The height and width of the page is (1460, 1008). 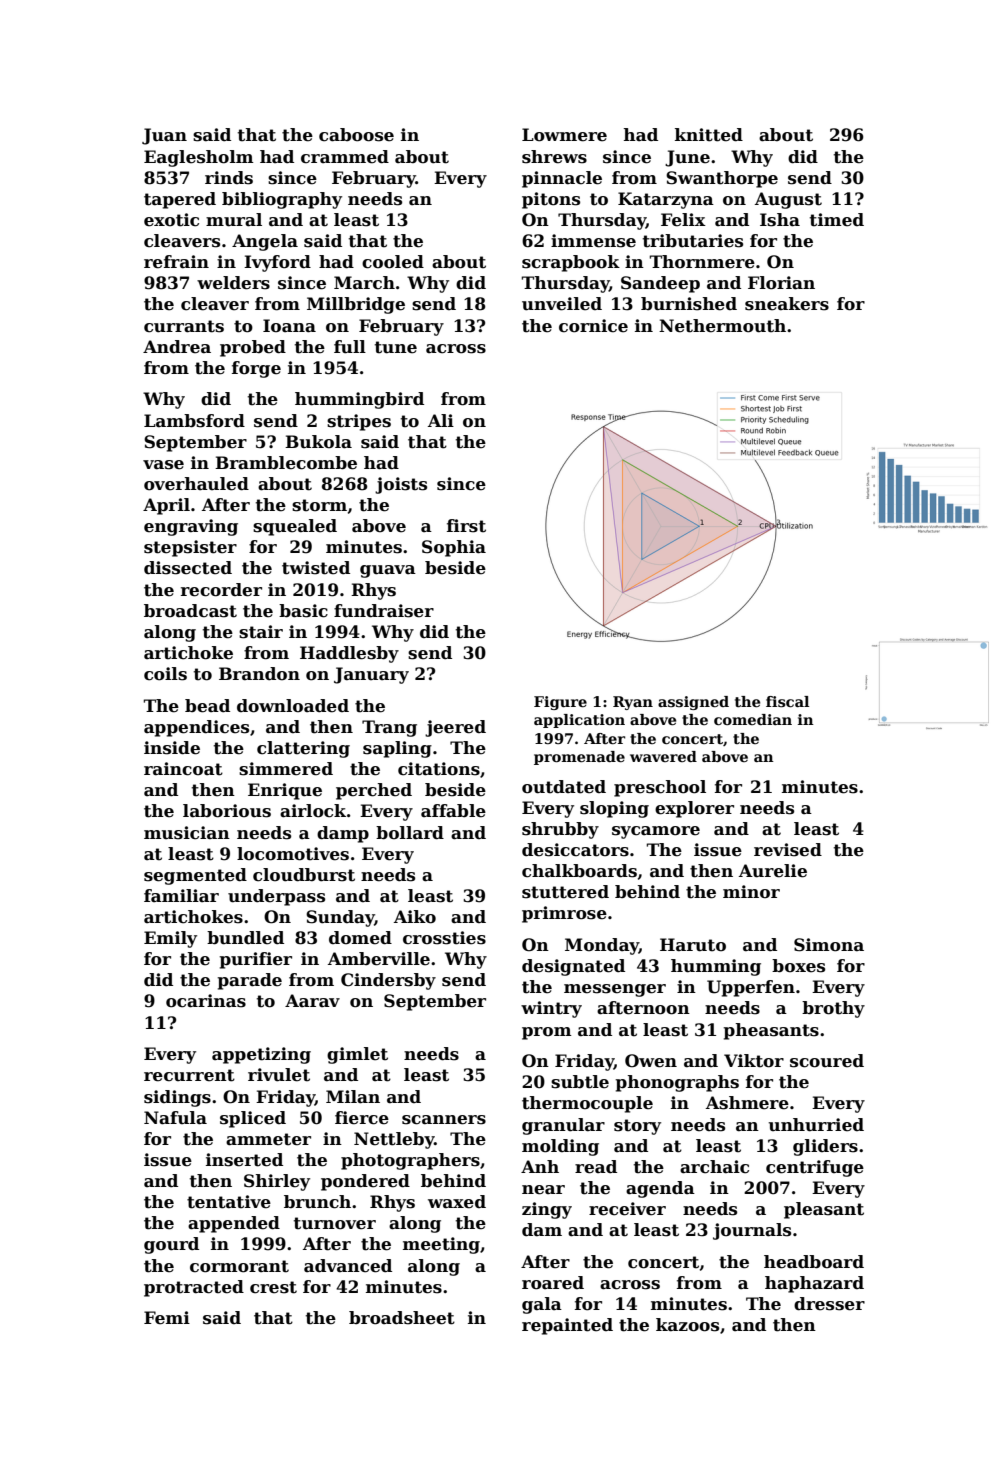 I want to click on caboose, so click(x=356, y=135).
